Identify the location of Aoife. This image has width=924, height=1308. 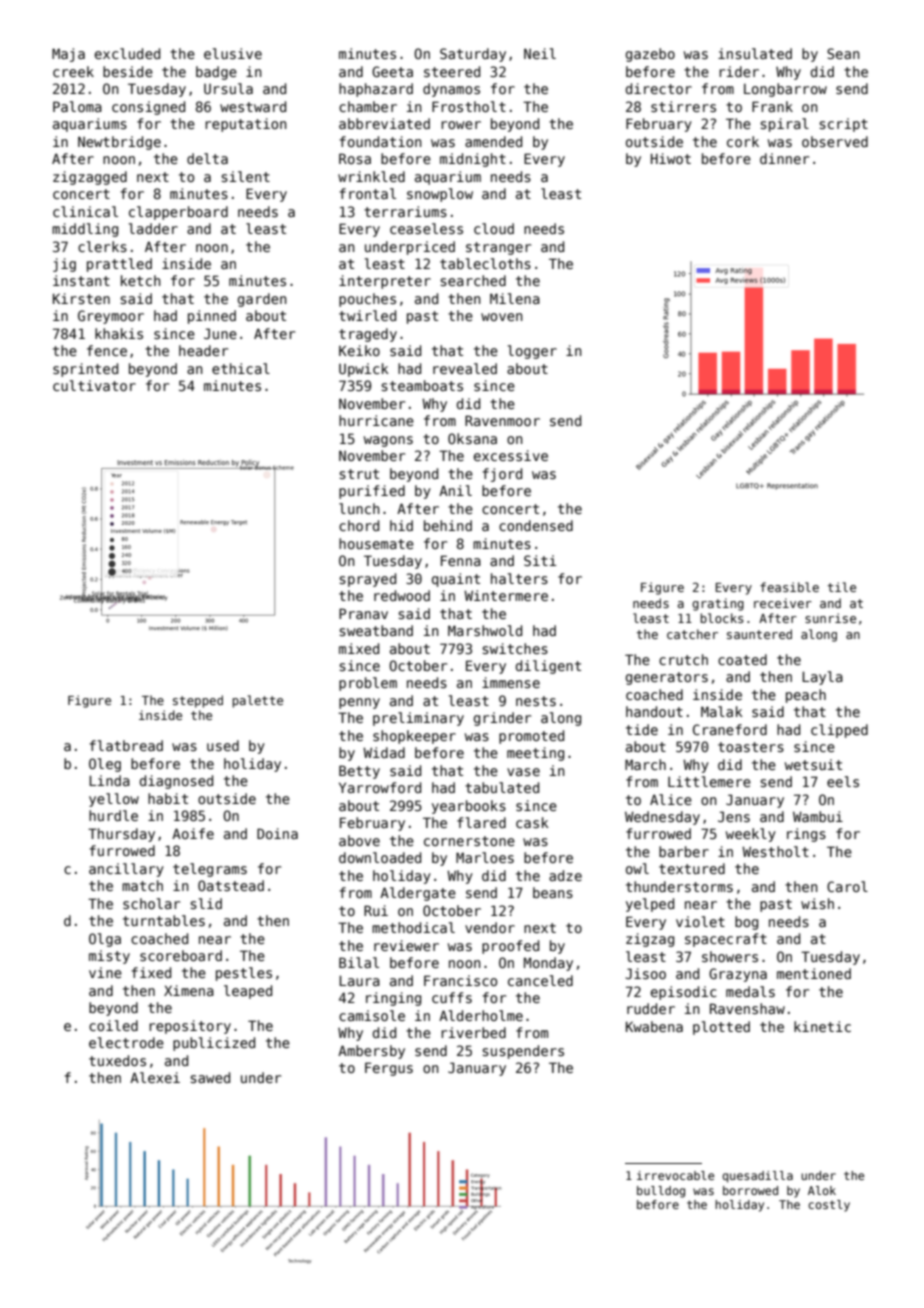
(193, 833).
